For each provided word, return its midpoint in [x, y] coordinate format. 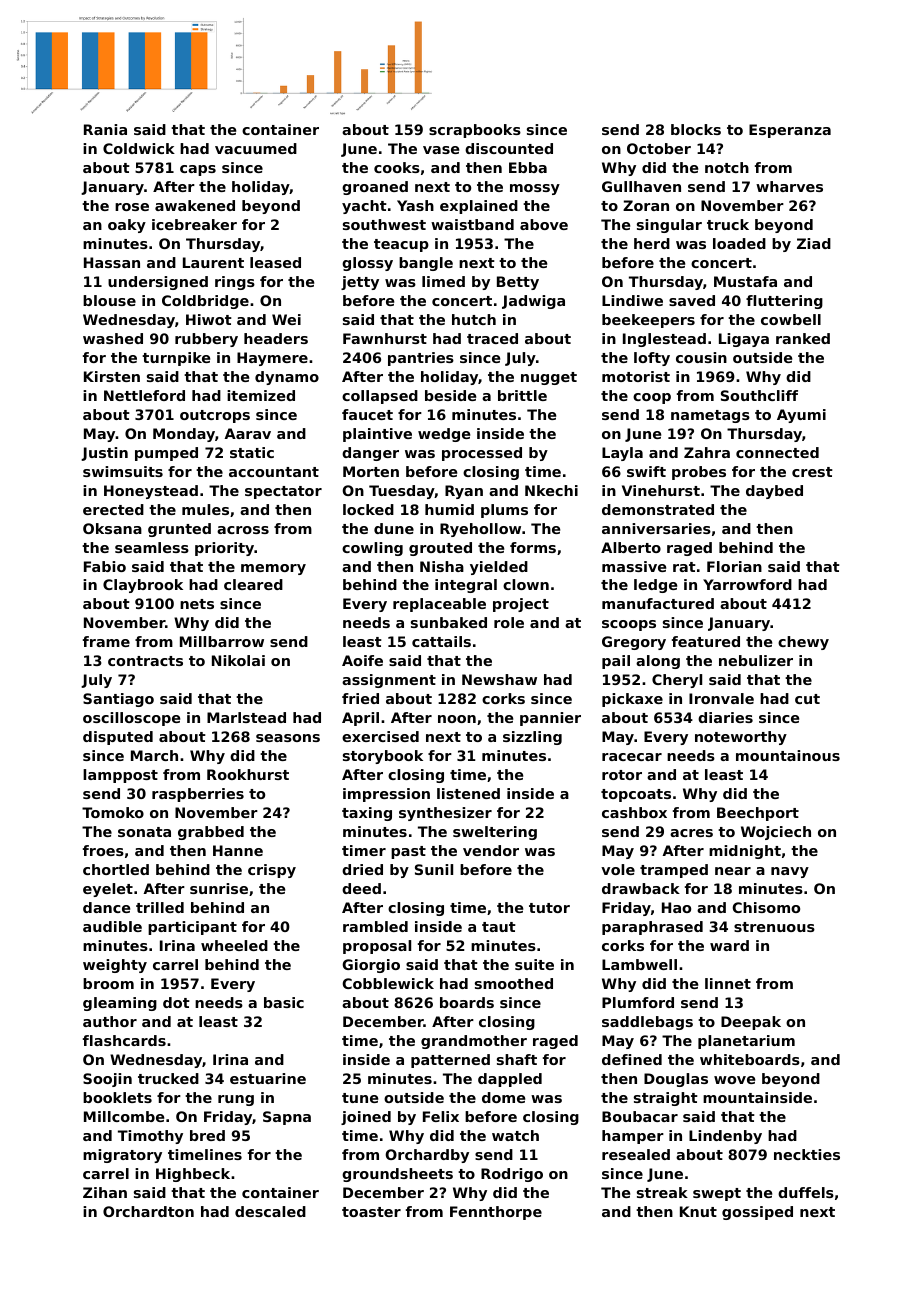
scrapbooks [475, 131]
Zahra [707, 452]
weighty [115, 966]
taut [499, 927]
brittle [522, 395]
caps [198, 170]
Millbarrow [222, 641]
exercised [380, 736]
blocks [696, 129]
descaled [270, 1211]
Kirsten [112, 376]
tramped [674, 871]
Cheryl [677, 681]
